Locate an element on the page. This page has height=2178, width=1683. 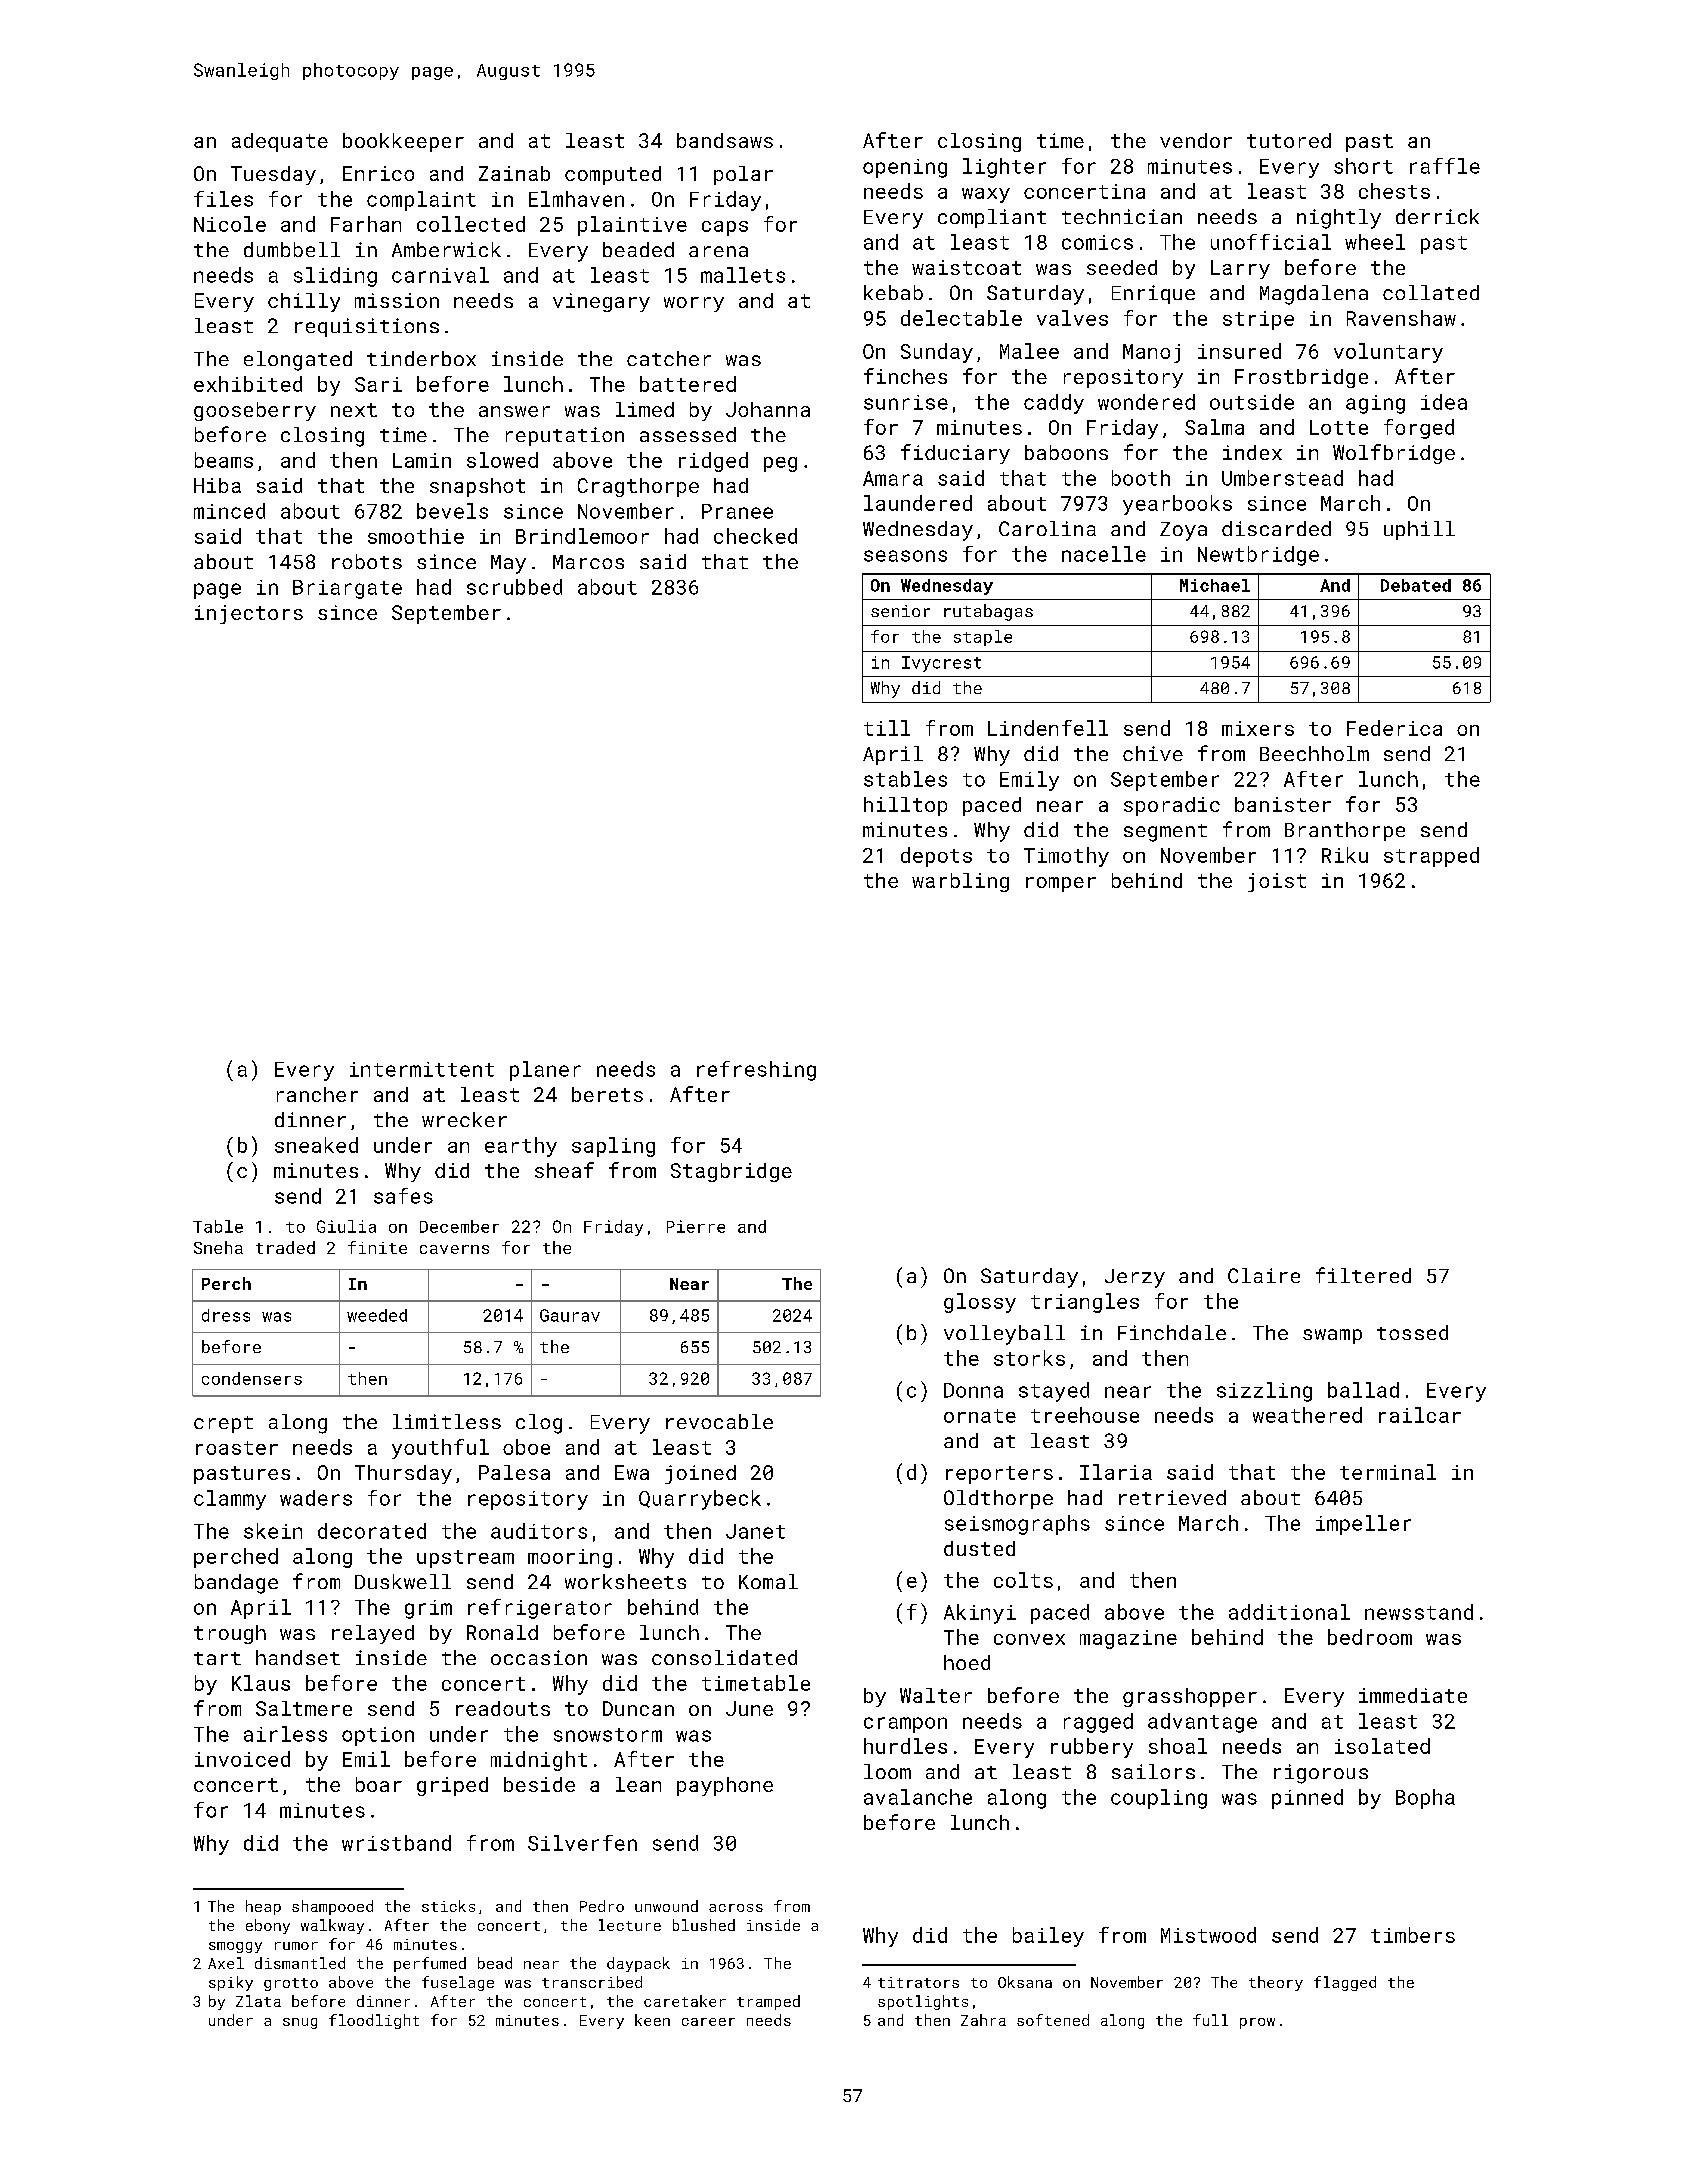
keen is located at coordinates (652, 2020).
